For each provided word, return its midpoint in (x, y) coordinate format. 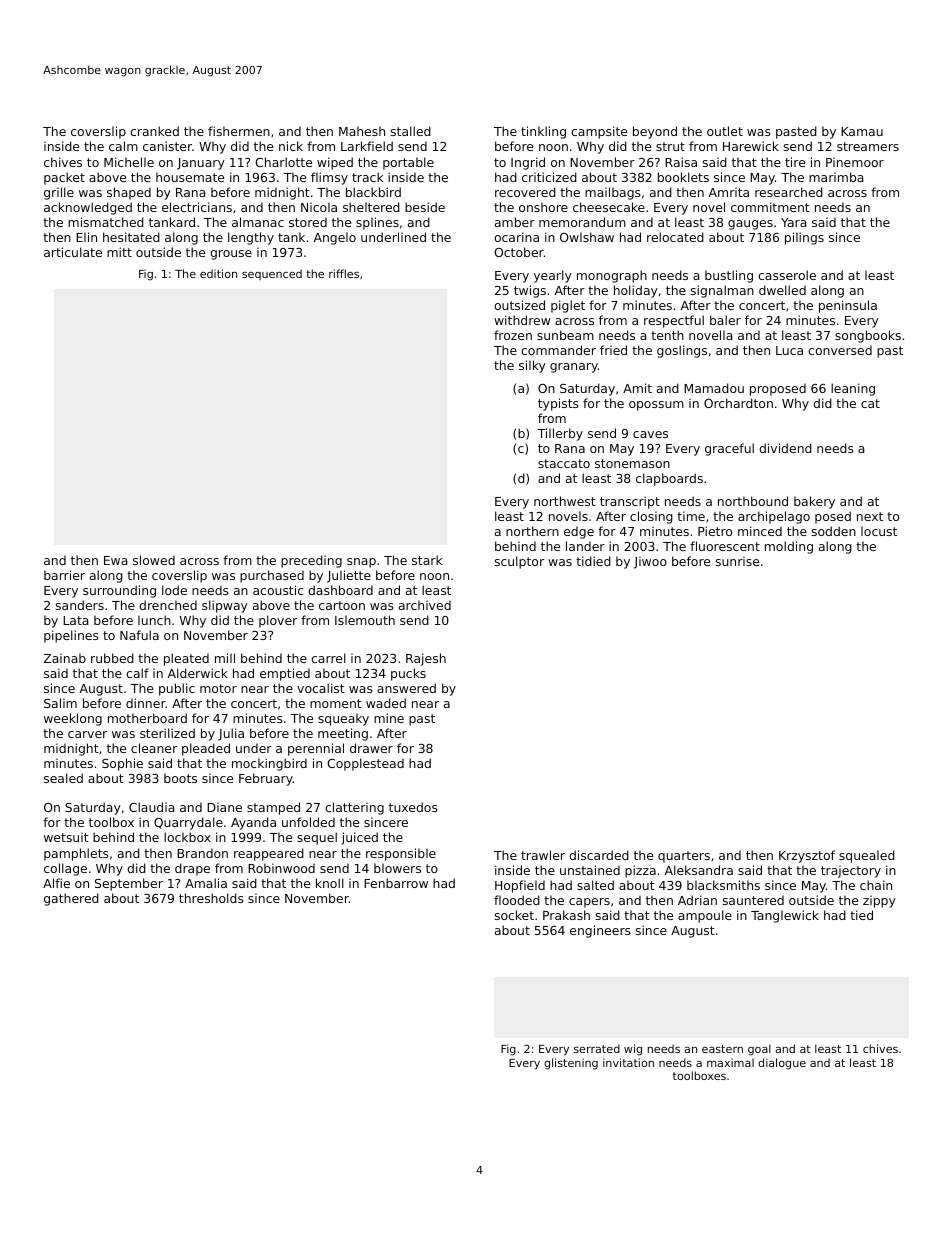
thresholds (211, 898)
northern (532, 531)
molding (789, 547)
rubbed (112, 658)
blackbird (373, 192)
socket (514, 915)
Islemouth (365, 620)
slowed (154, 560)
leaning (853, 389)
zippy (879, 901)
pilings (804, 238)
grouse (231, 255)
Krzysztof (807, 856)
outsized (519, 305)
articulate (73, 252)
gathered (71, 899)
